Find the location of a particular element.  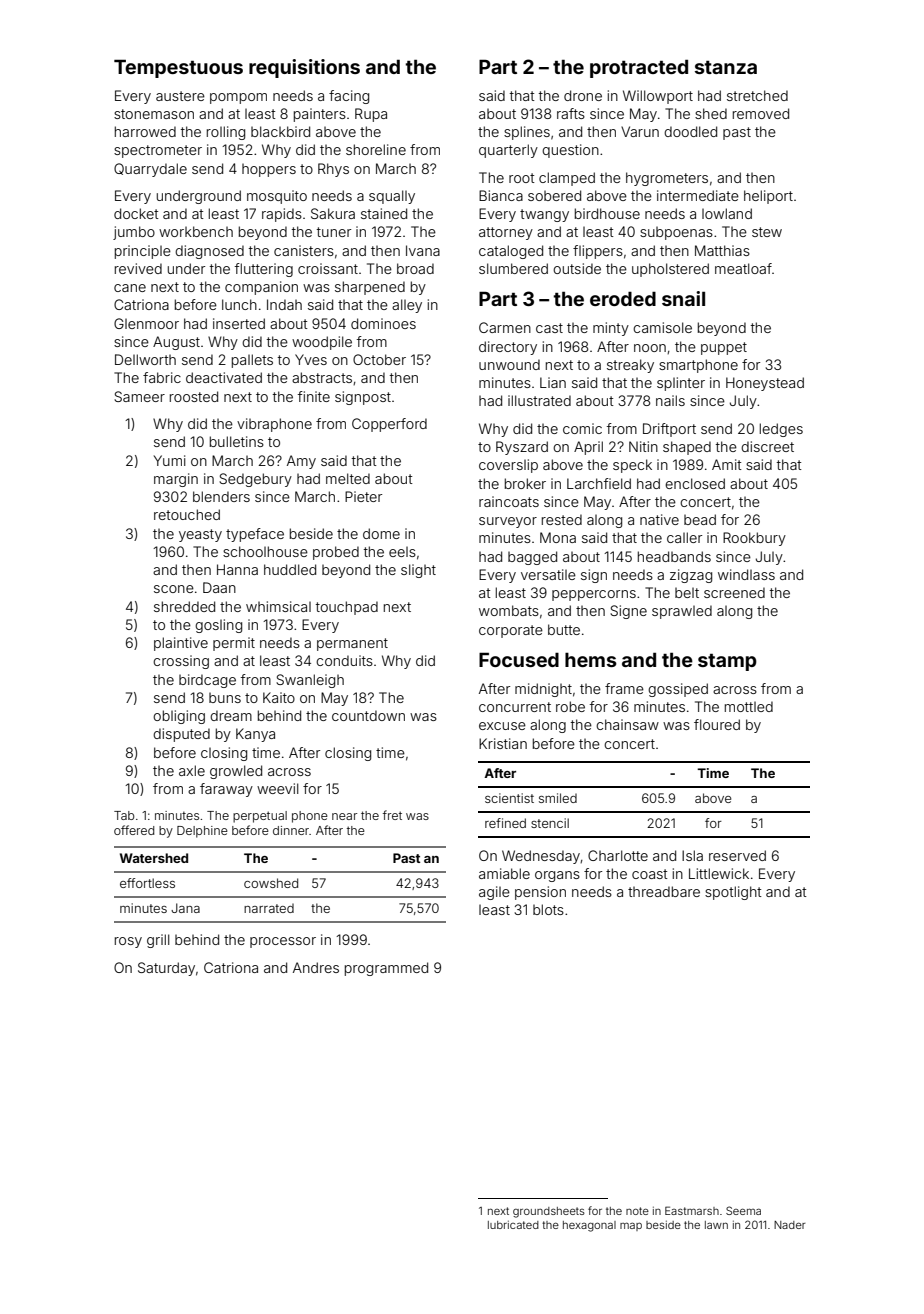

rosy is located at coordinates (128, 942).
